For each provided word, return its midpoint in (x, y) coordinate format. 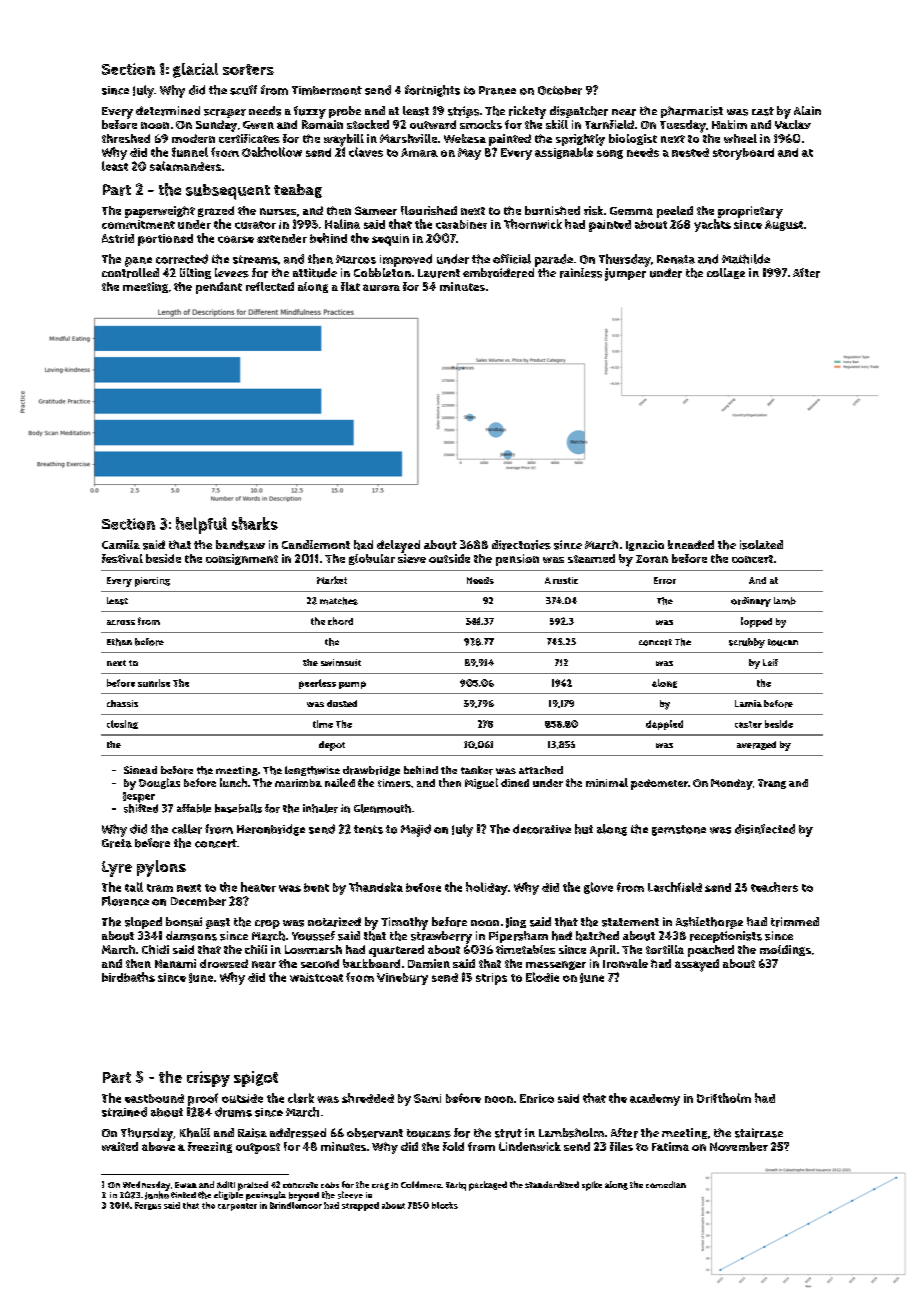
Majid (416, 830)
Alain (807, 110)
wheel (740, 138)
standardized (552, 1184)
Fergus (148, 1206)
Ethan (119, 642)
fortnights (432, 91)
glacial (195, 70)
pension (517, 560)
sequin (390, 240)
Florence (125, 901)
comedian (666, 1184)
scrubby (747, 643)
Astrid (118, 238)
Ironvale (625, 963)
